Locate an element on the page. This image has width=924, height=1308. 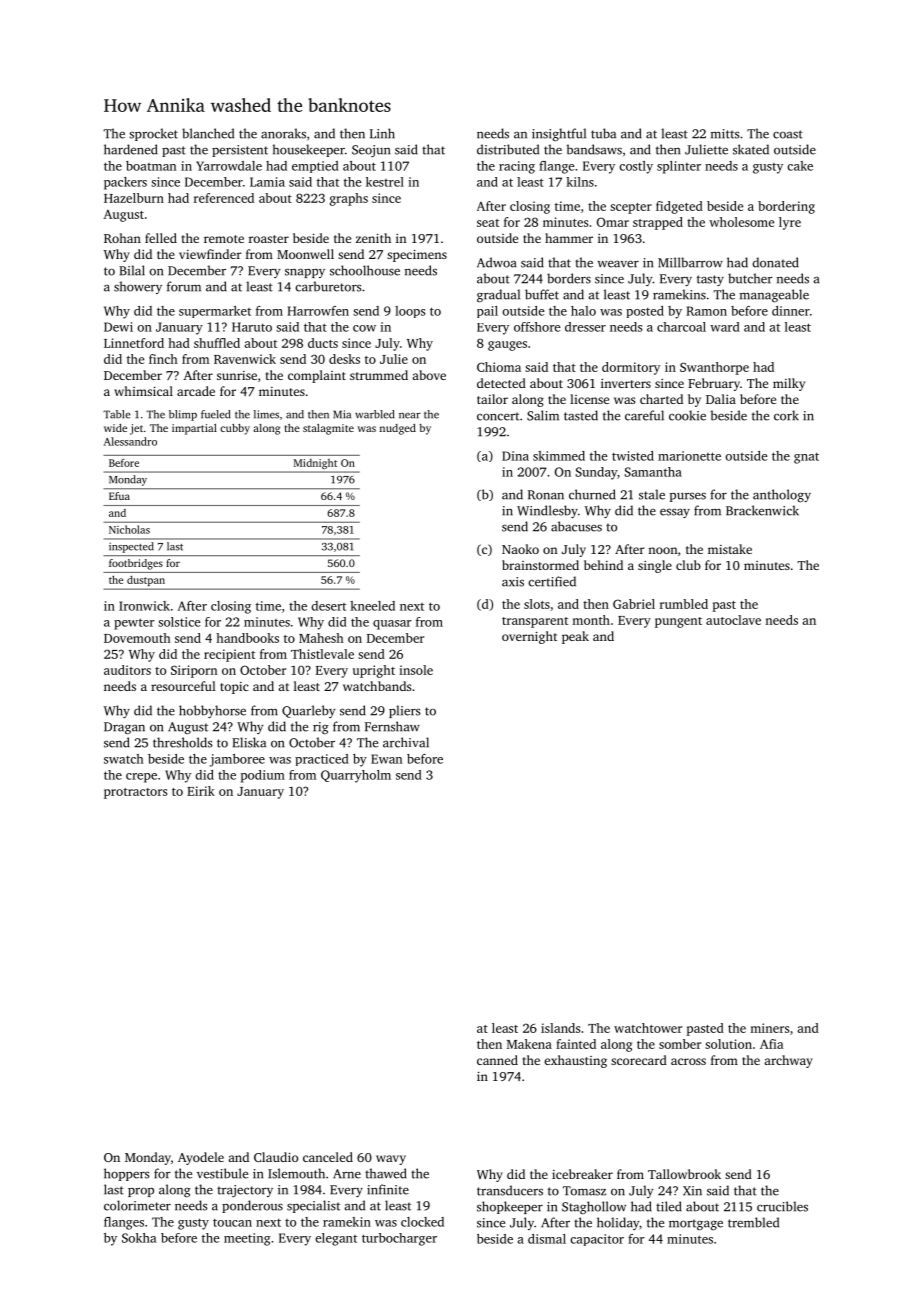
Makena is located at coordinates (529, 1044).
